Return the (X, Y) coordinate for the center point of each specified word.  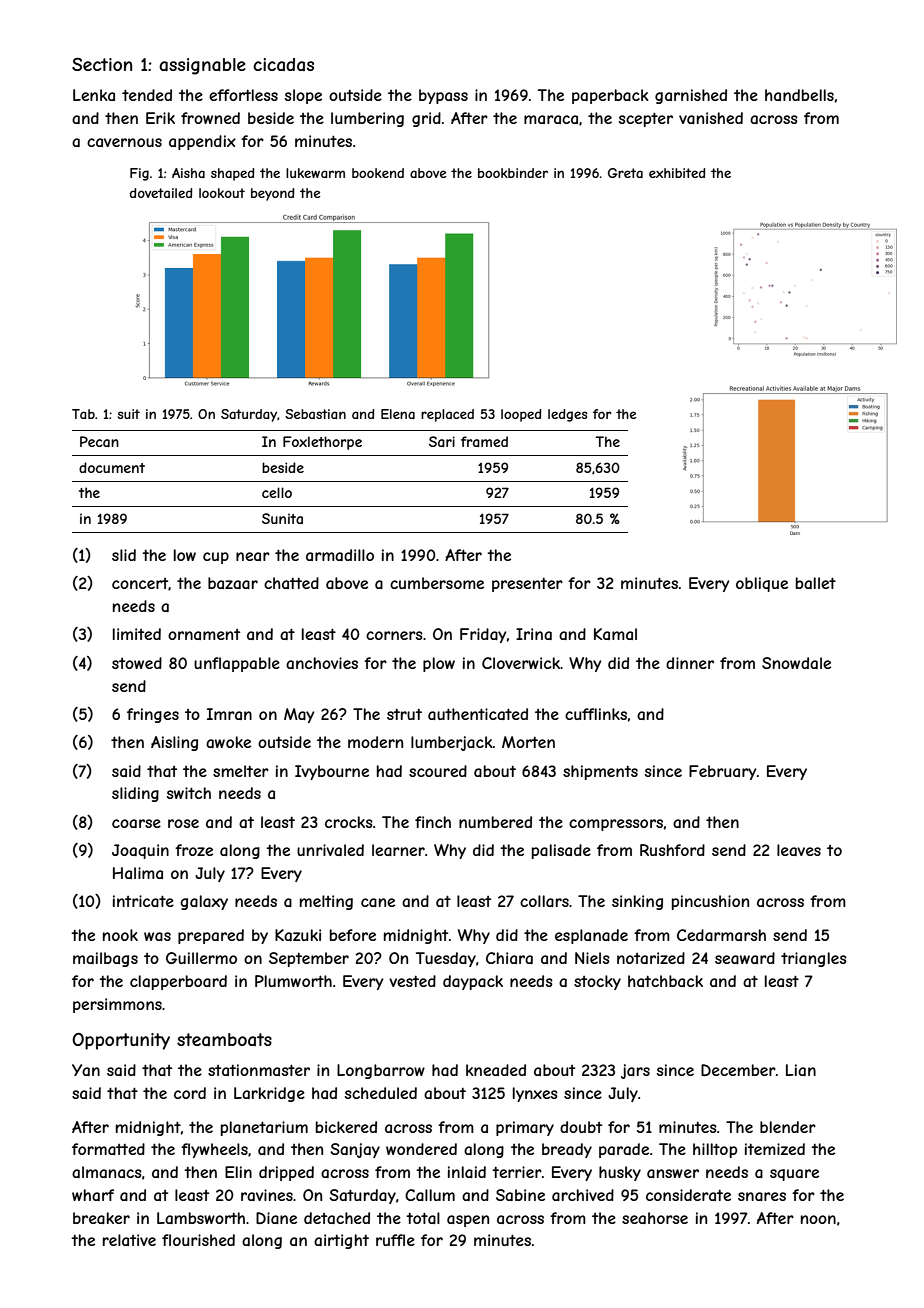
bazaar (233, 583)
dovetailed (161, 193)
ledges (568, 415)
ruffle (395, 1240)
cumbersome (437, 583)
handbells (799, 95)
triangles (814, 959)
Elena (398, 414)
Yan (86, 1070)
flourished (198, 1240)
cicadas (283, 64)
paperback (610, 96)
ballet (816, 583)
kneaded (496, 1070)
